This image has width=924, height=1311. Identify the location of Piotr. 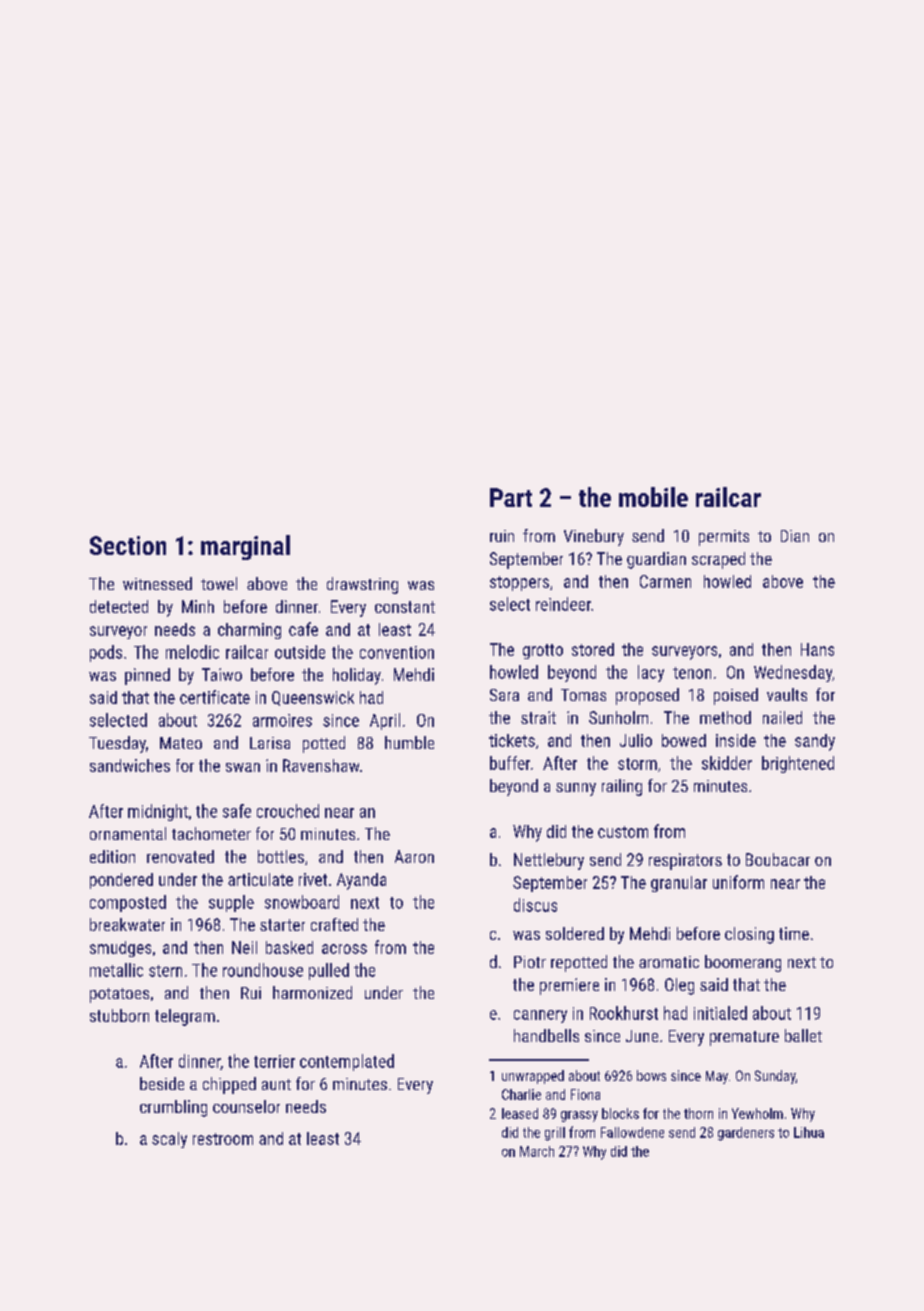
(530, 962).
